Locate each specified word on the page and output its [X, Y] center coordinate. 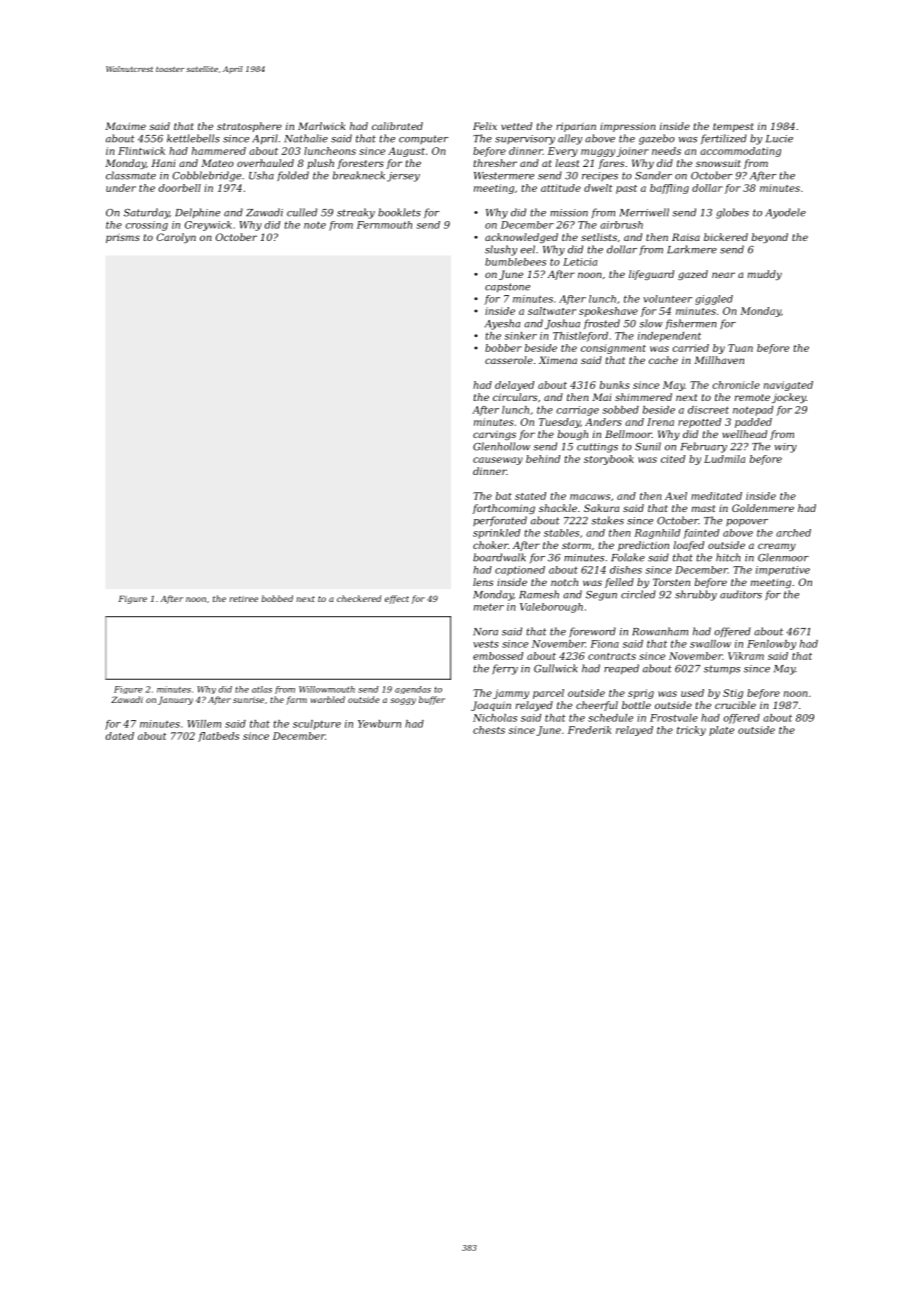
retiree [243, 599]
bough [573, 435]
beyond [770, 238]
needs [666, 151]
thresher [495, 163]
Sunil [648, 446]
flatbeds [218, 737]
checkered [359, 598]
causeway [498, 461]
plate [721, 731]
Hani [163, 163]
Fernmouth [384, 225]
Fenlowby [771, 645]
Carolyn [176, 238]
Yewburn [379, 724]
